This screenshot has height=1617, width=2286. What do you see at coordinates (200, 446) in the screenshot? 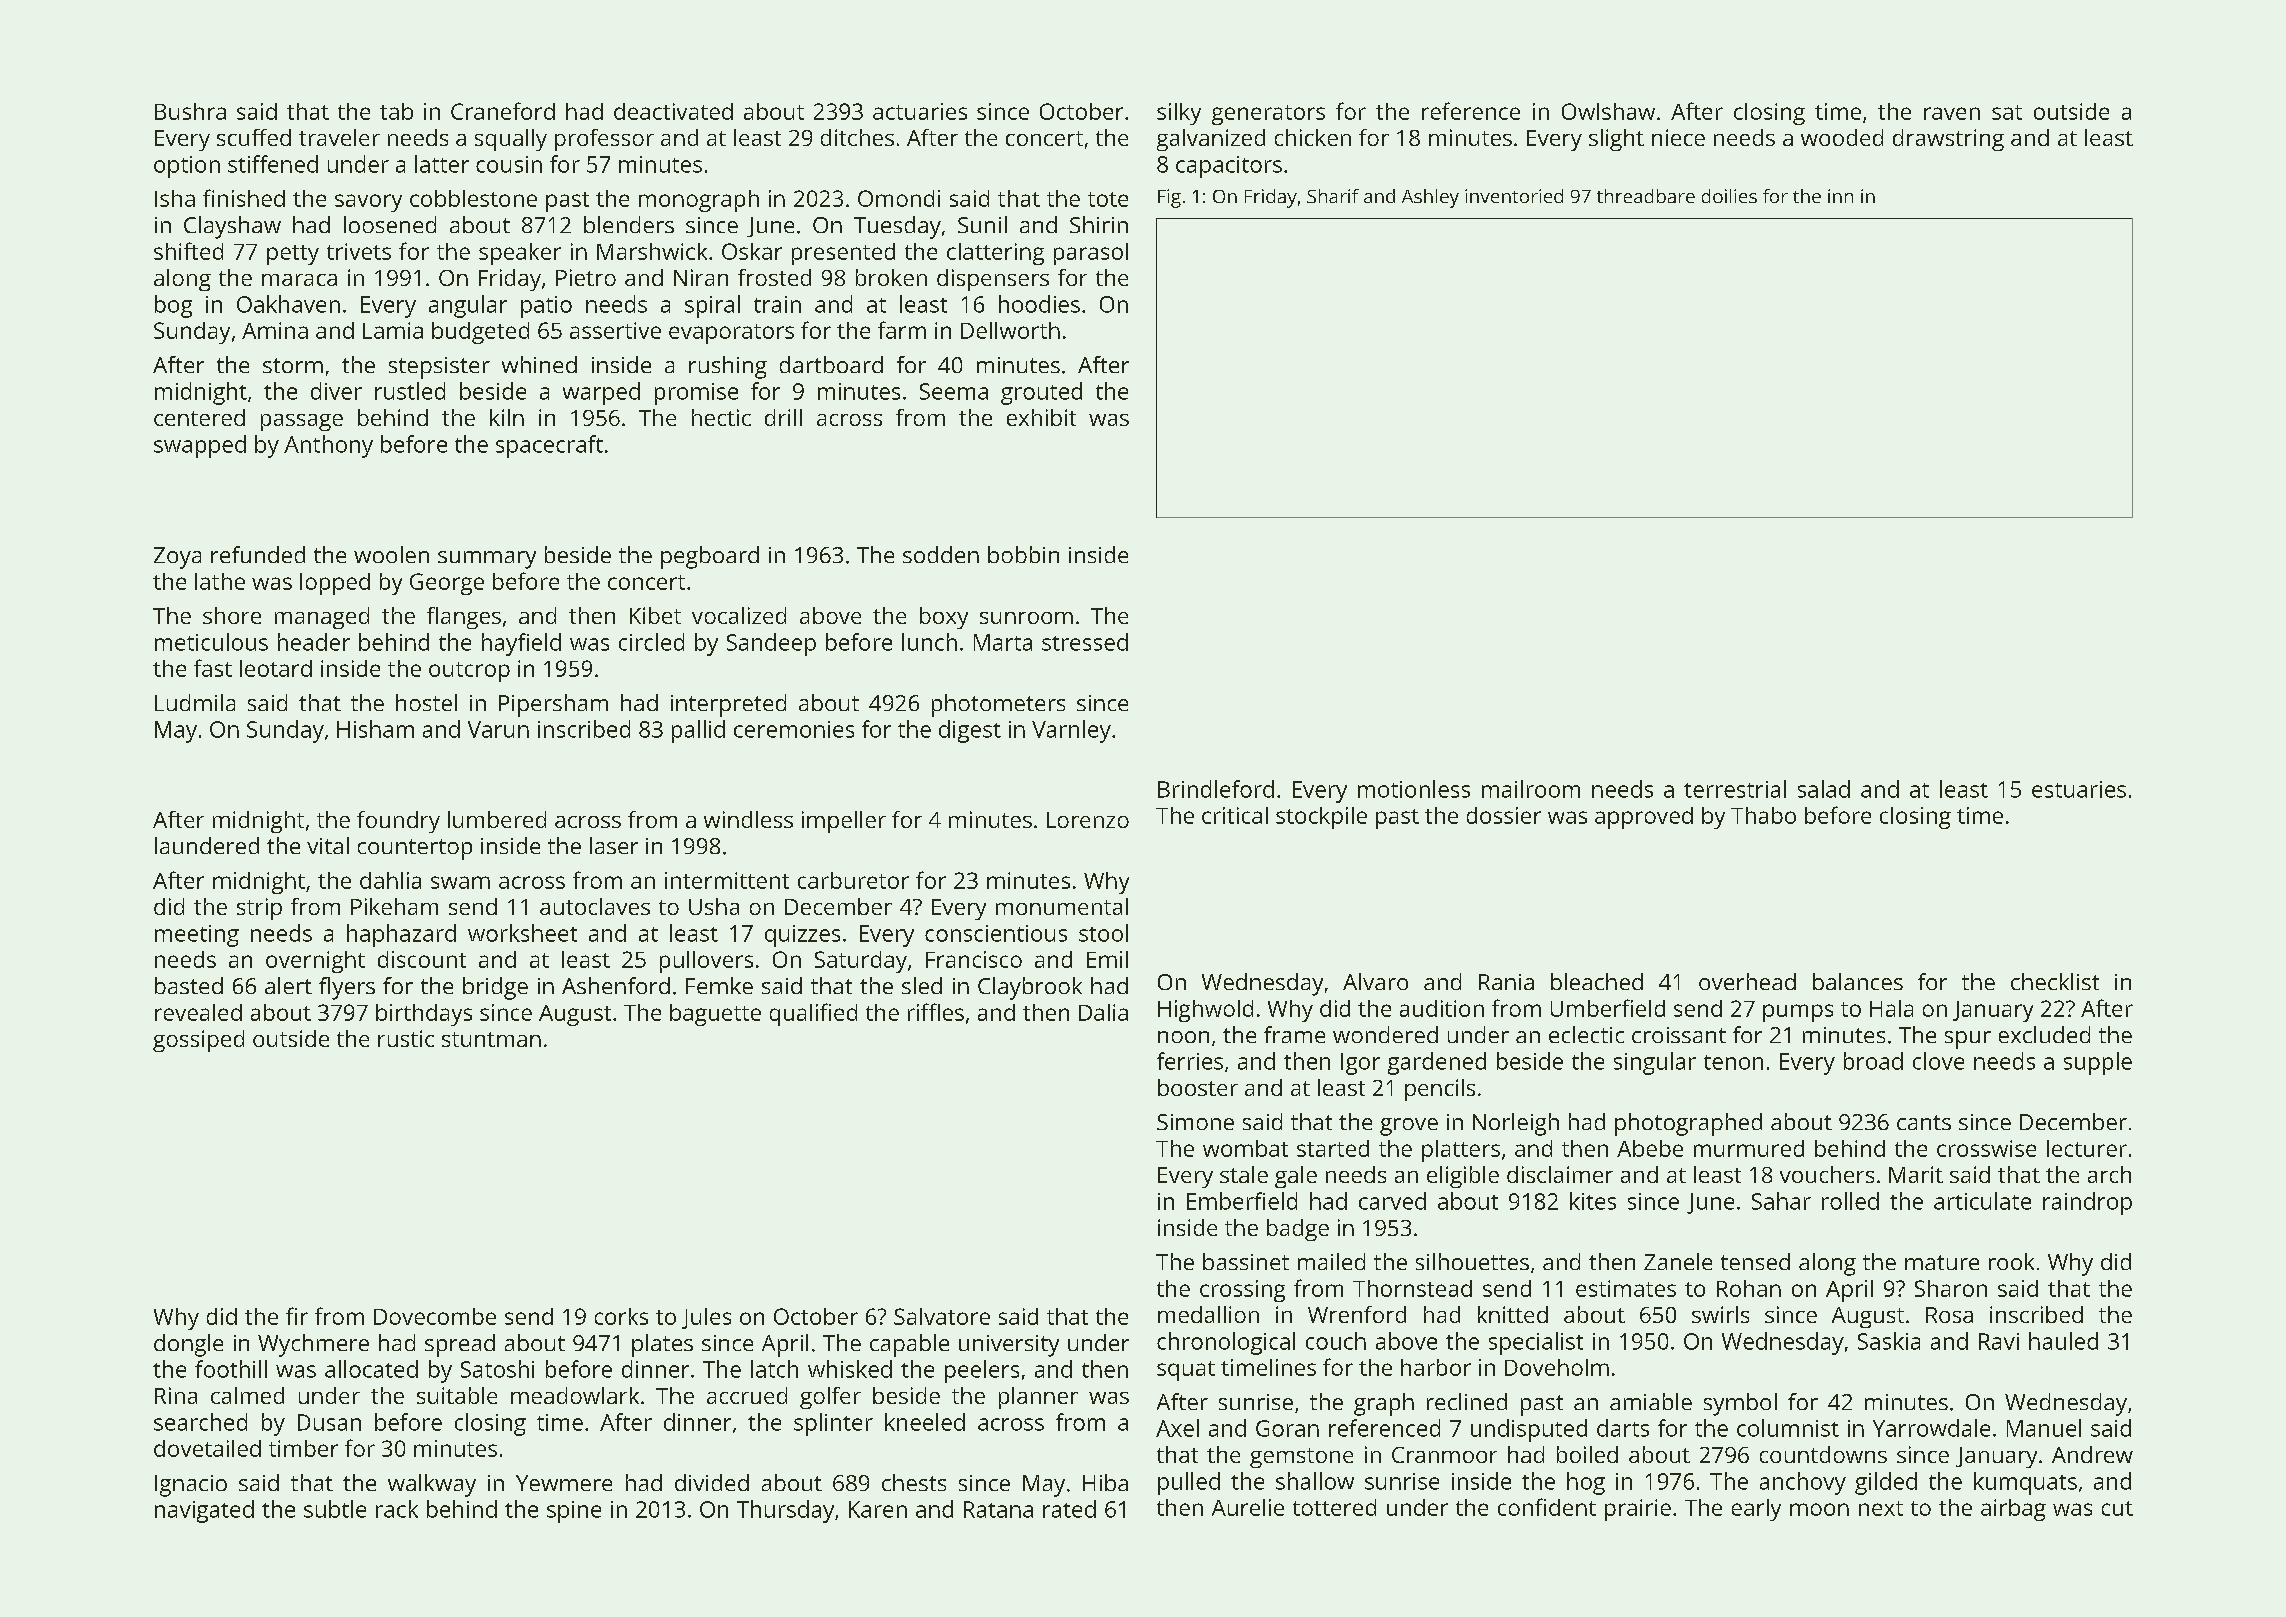
I see `swapped` at bounding box center [200, 446].
